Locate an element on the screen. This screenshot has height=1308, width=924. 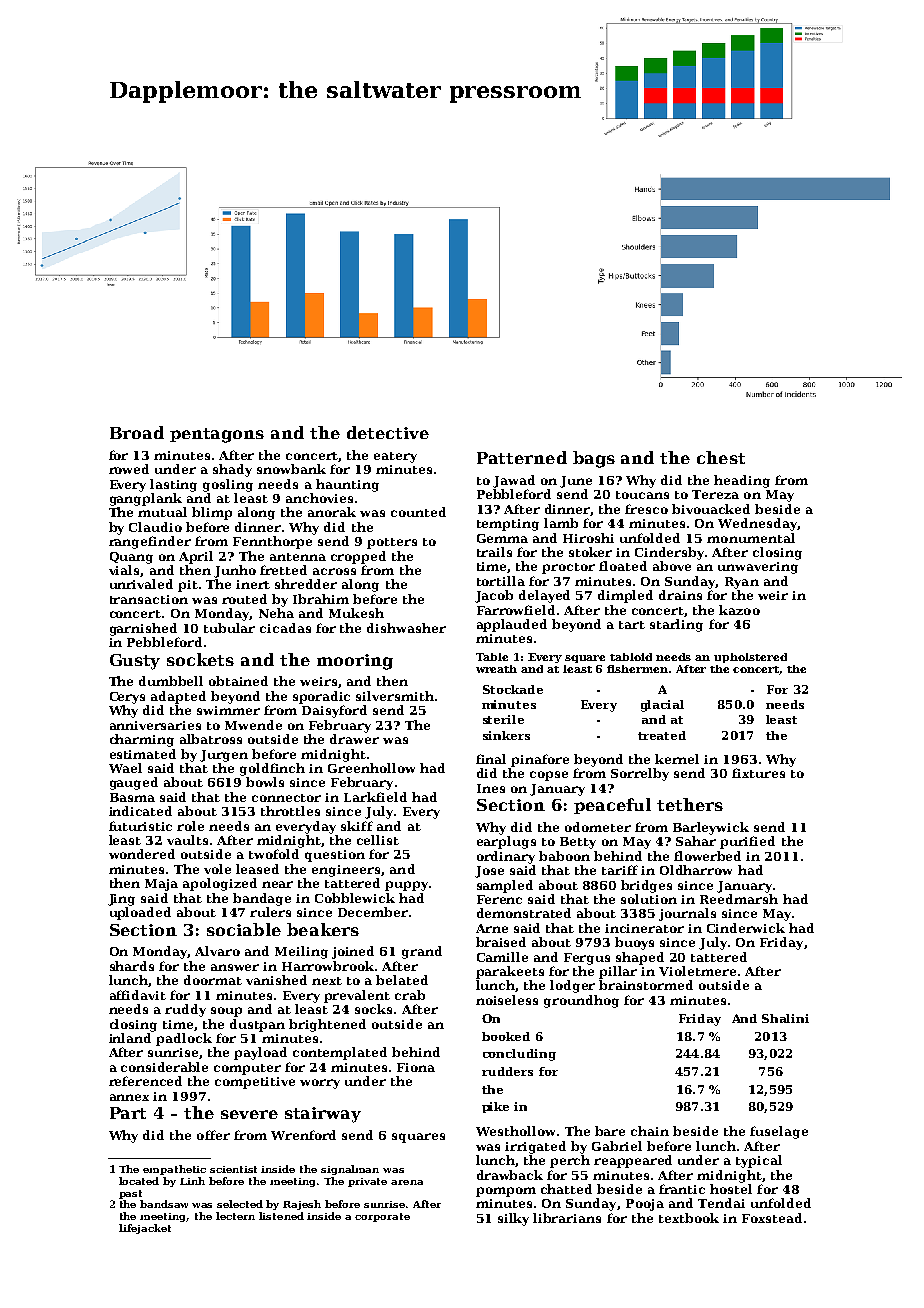
Mwende is located at coordinates (253, 725).
